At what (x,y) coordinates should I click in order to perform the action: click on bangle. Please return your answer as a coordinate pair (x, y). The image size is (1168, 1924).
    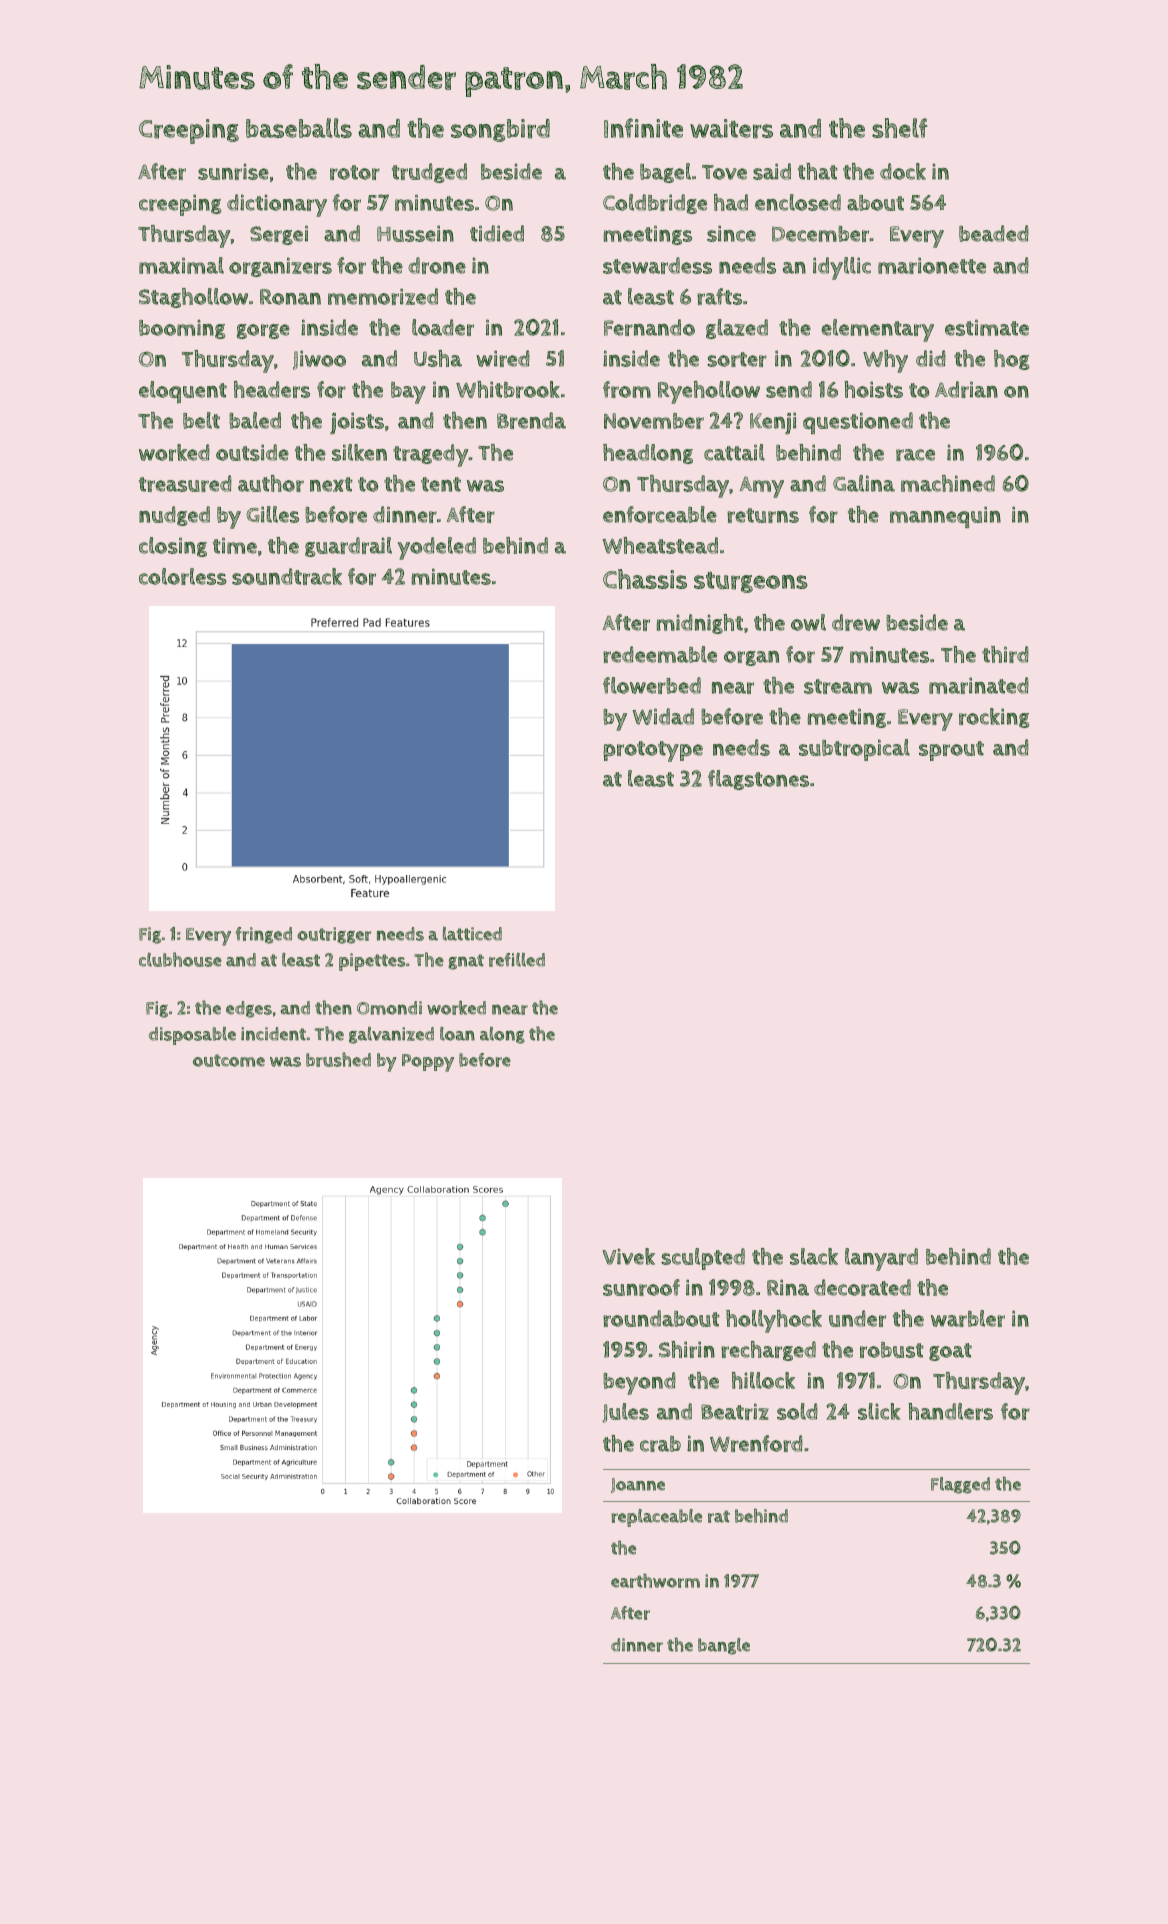
    Looking at the image, I should click on (724, 1646).
